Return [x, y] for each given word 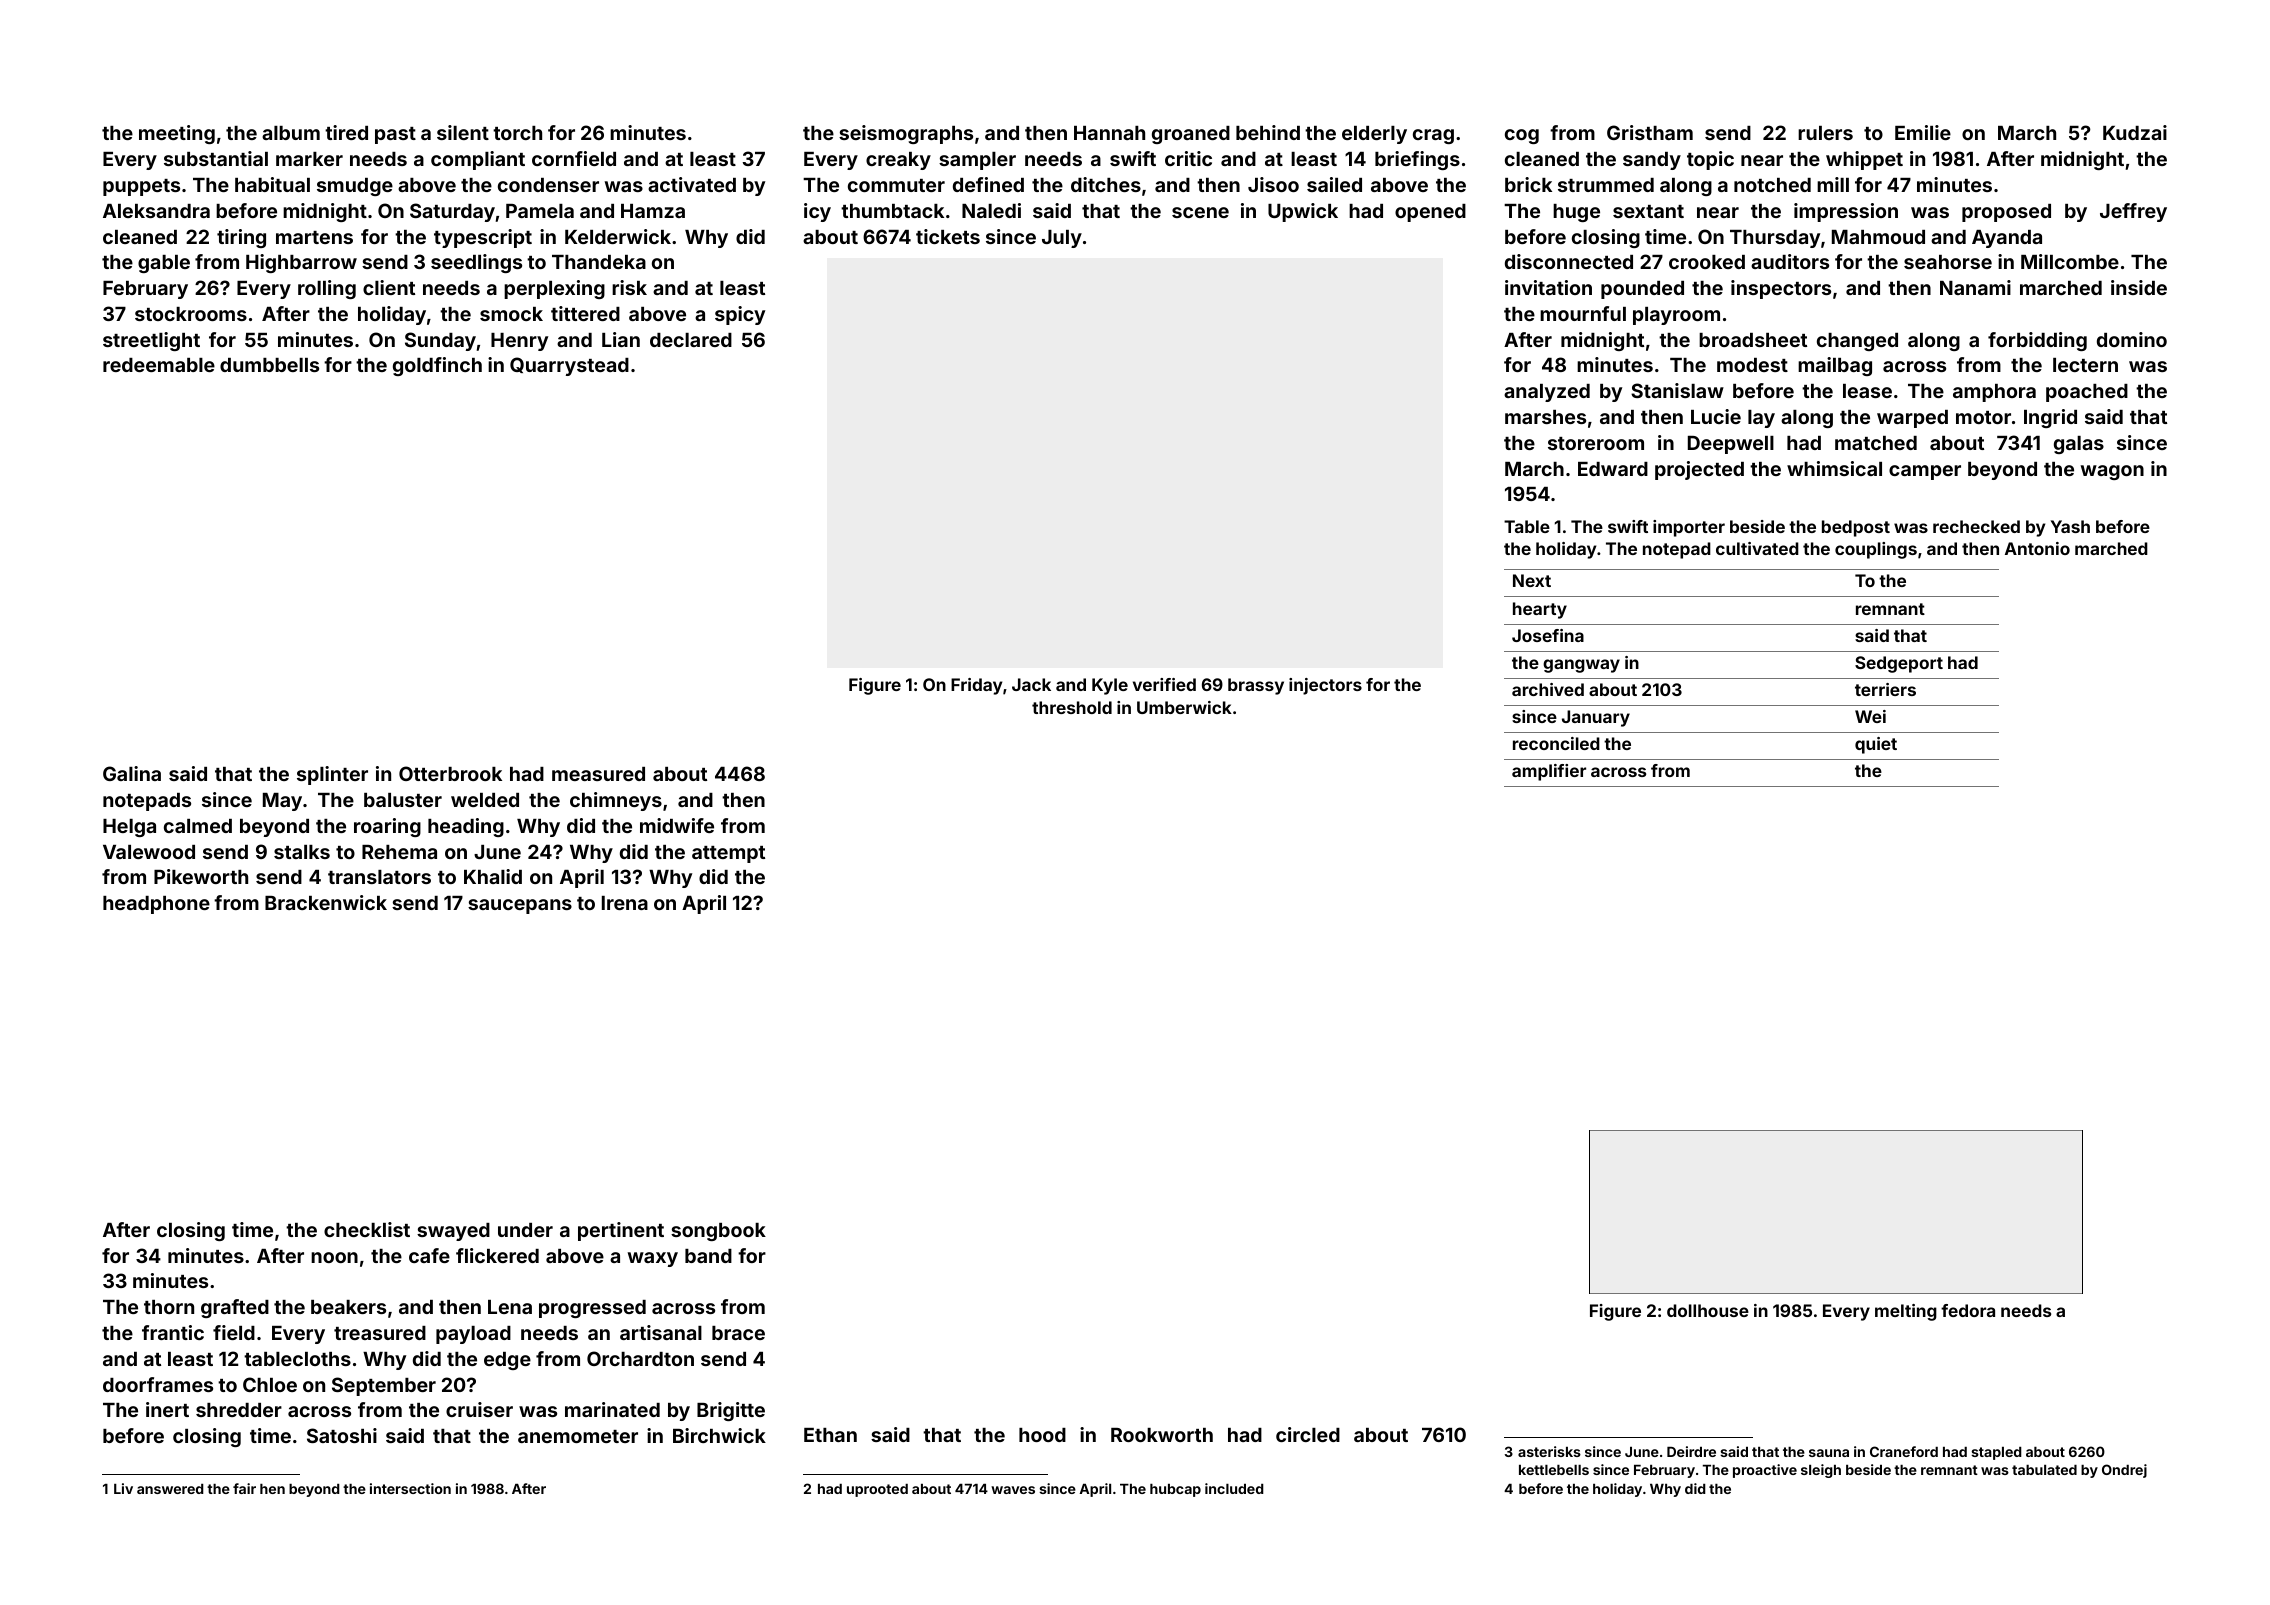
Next [1532, 580]
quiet [1876, 745]
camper [1925, 472]
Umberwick [1184, 707]
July [1062, 239]
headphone [156, 905]
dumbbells [269, 365]
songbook [718, 1232]
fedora [1968, 1310]
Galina [132, 773]
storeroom [1596, 443]
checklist [367, 1229]
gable [164, 264]
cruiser [479, 1409]
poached [2087, 393]
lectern [2085, 365]
